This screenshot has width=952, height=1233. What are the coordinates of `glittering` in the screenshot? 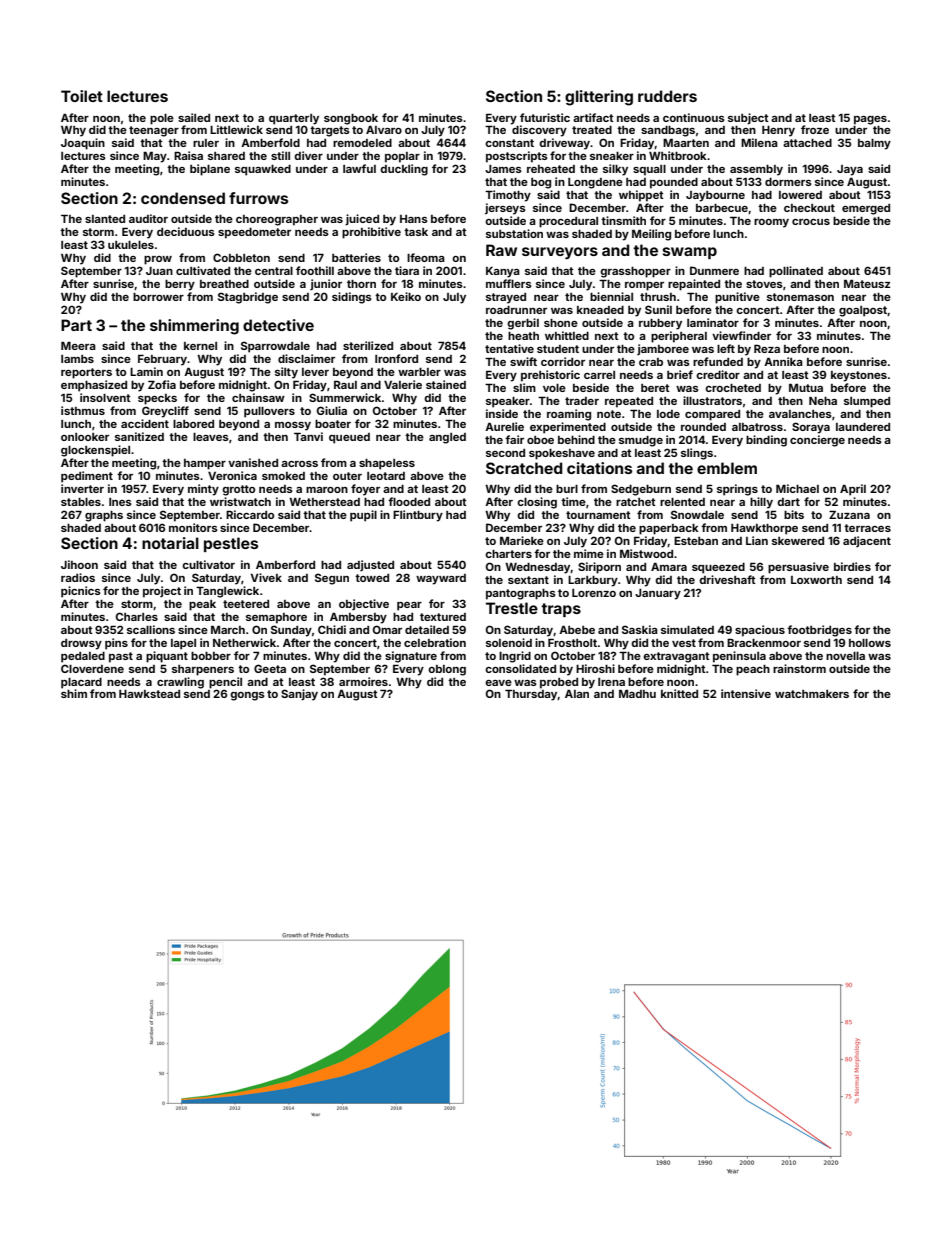 It's located at (599, 98).
